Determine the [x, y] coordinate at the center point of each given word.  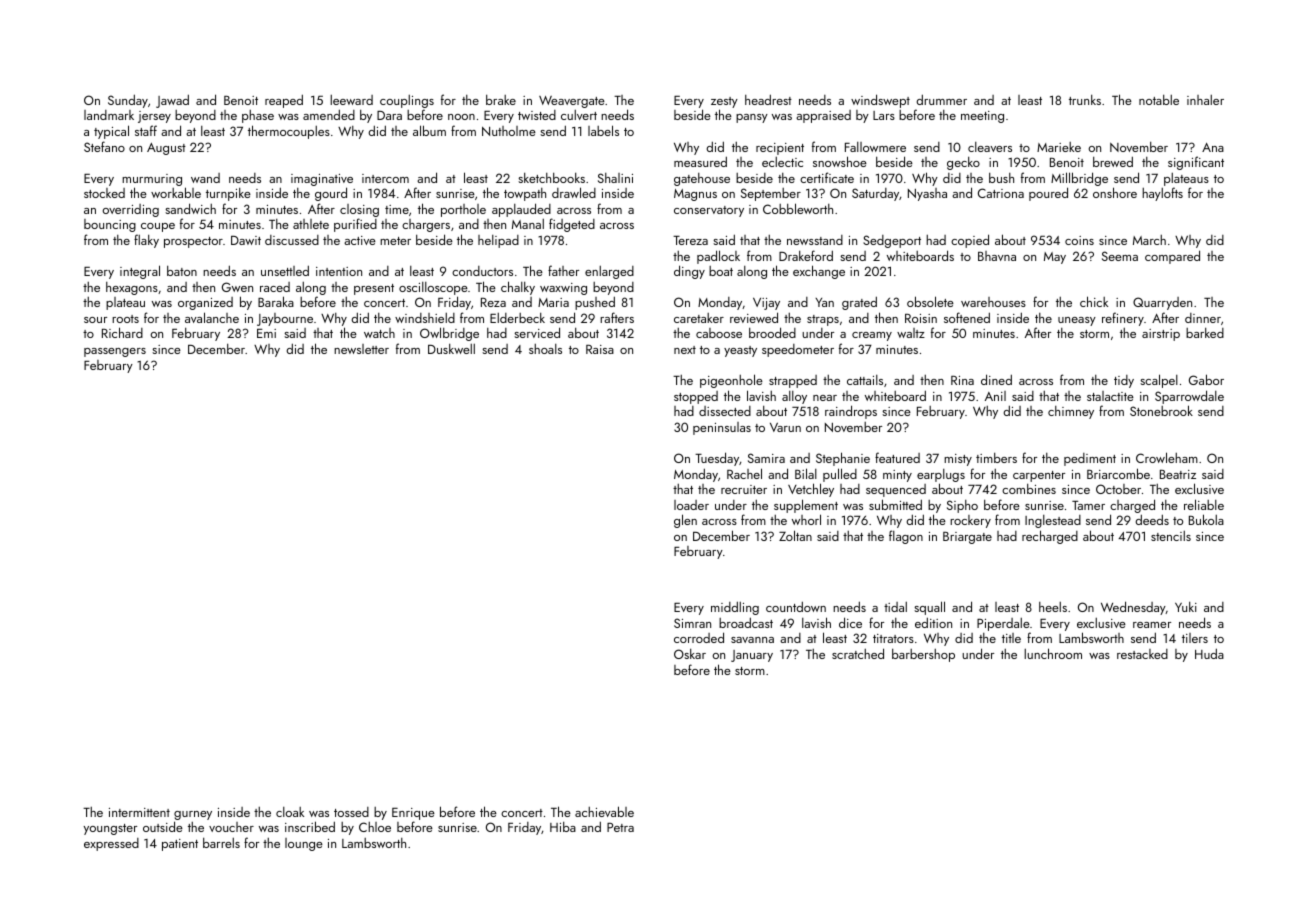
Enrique [413, 814]
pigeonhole [731, 381]
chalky [518, 288]
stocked [104, 193]
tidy [1124, 381]
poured [1048, 194]
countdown [796, 606]
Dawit [246, 240]
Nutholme [509, 131]
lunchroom [1053, 653]
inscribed [310, 826]
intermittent [139, 812]
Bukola [1206, 519]
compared [1172, 257]
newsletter [361, 349]
